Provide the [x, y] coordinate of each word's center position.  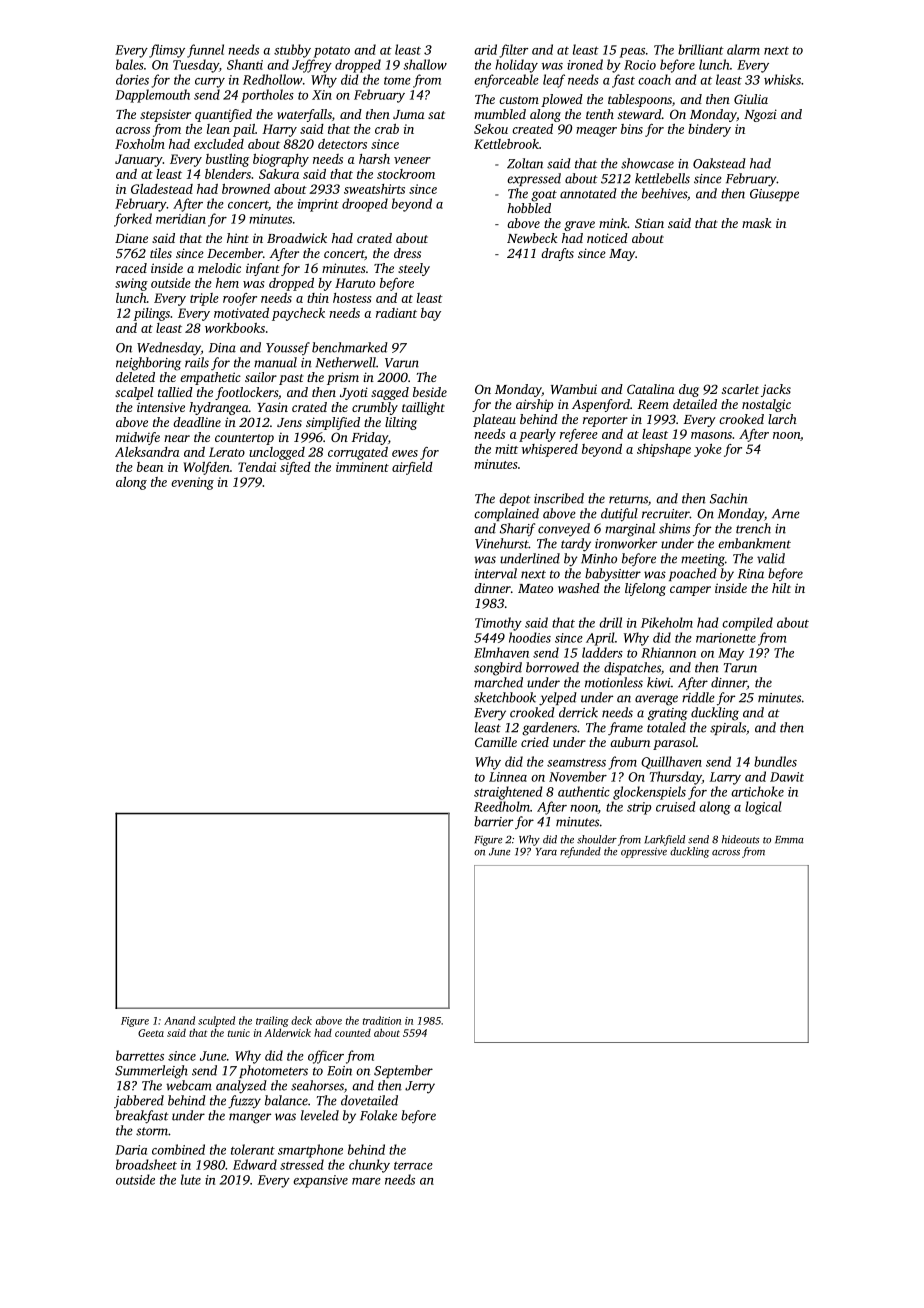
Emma [789, 840]
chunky [369, 1166]
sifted [295, 468]
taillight [423, 408]
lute [191, 1179]
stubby [292, 51]
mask [756, 223]
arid [485, 49]
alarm [743, 49]
